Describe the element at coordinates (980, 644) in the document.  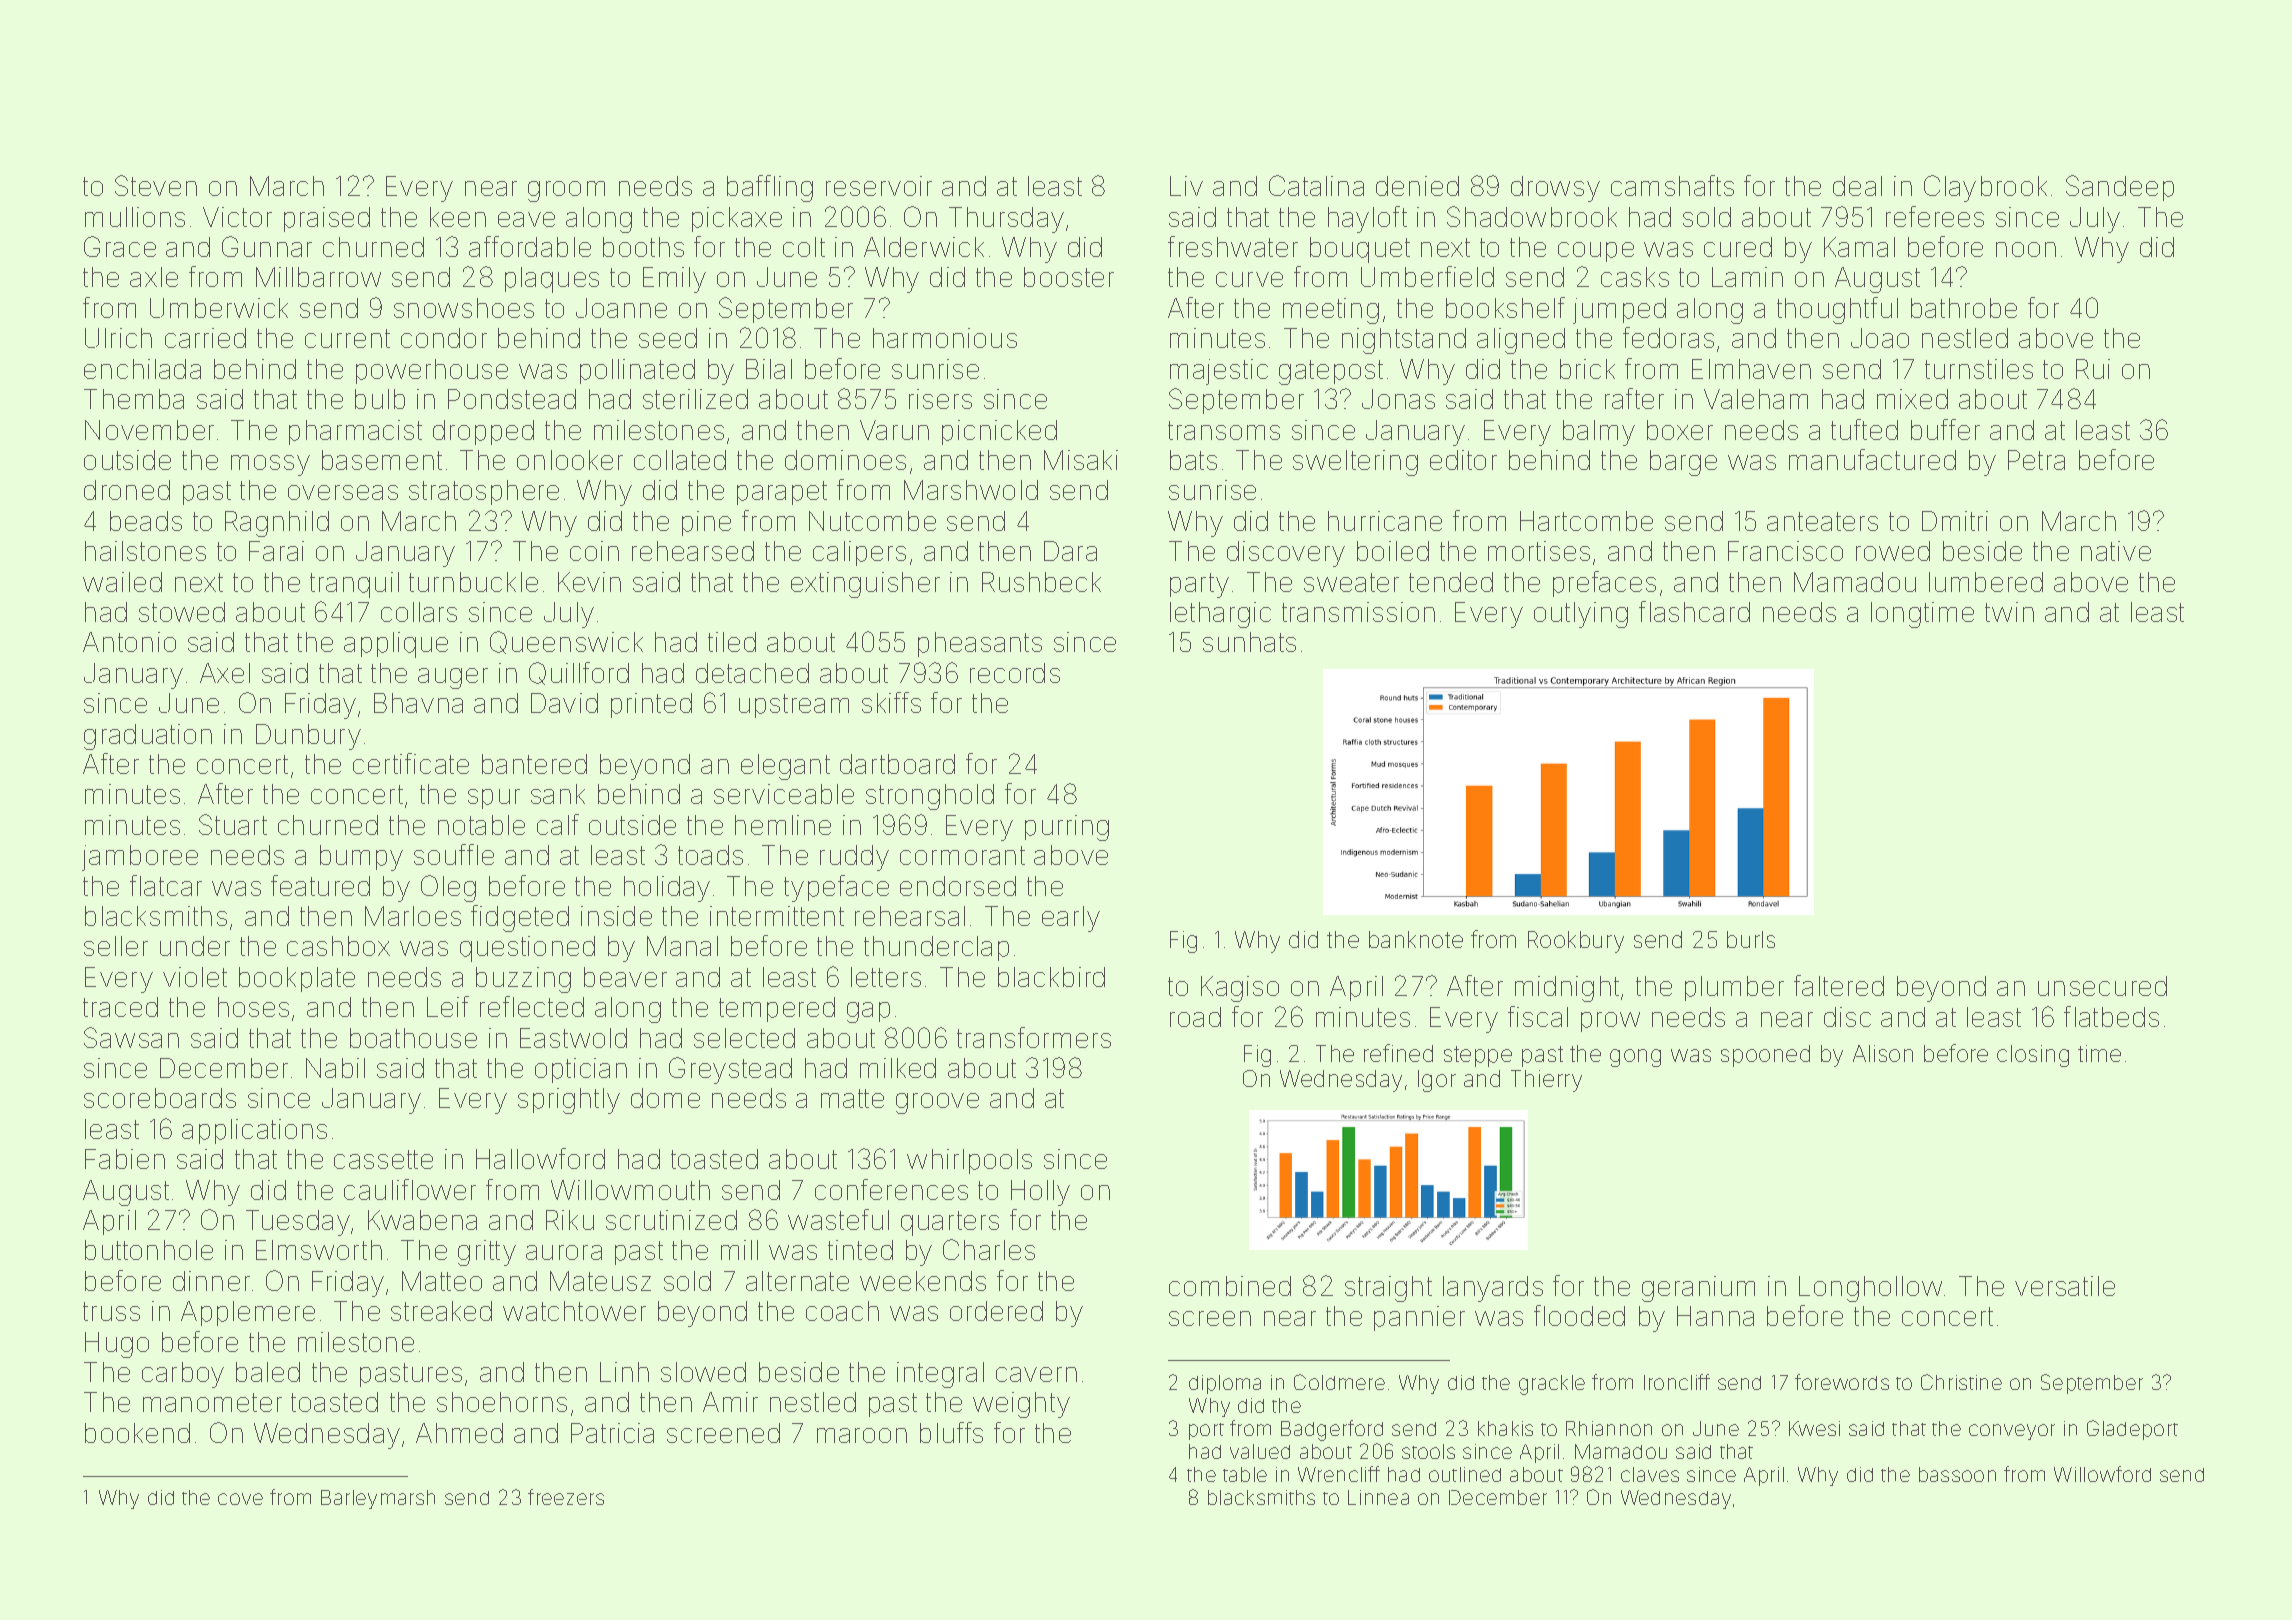
I see `pheasants` at that location.
